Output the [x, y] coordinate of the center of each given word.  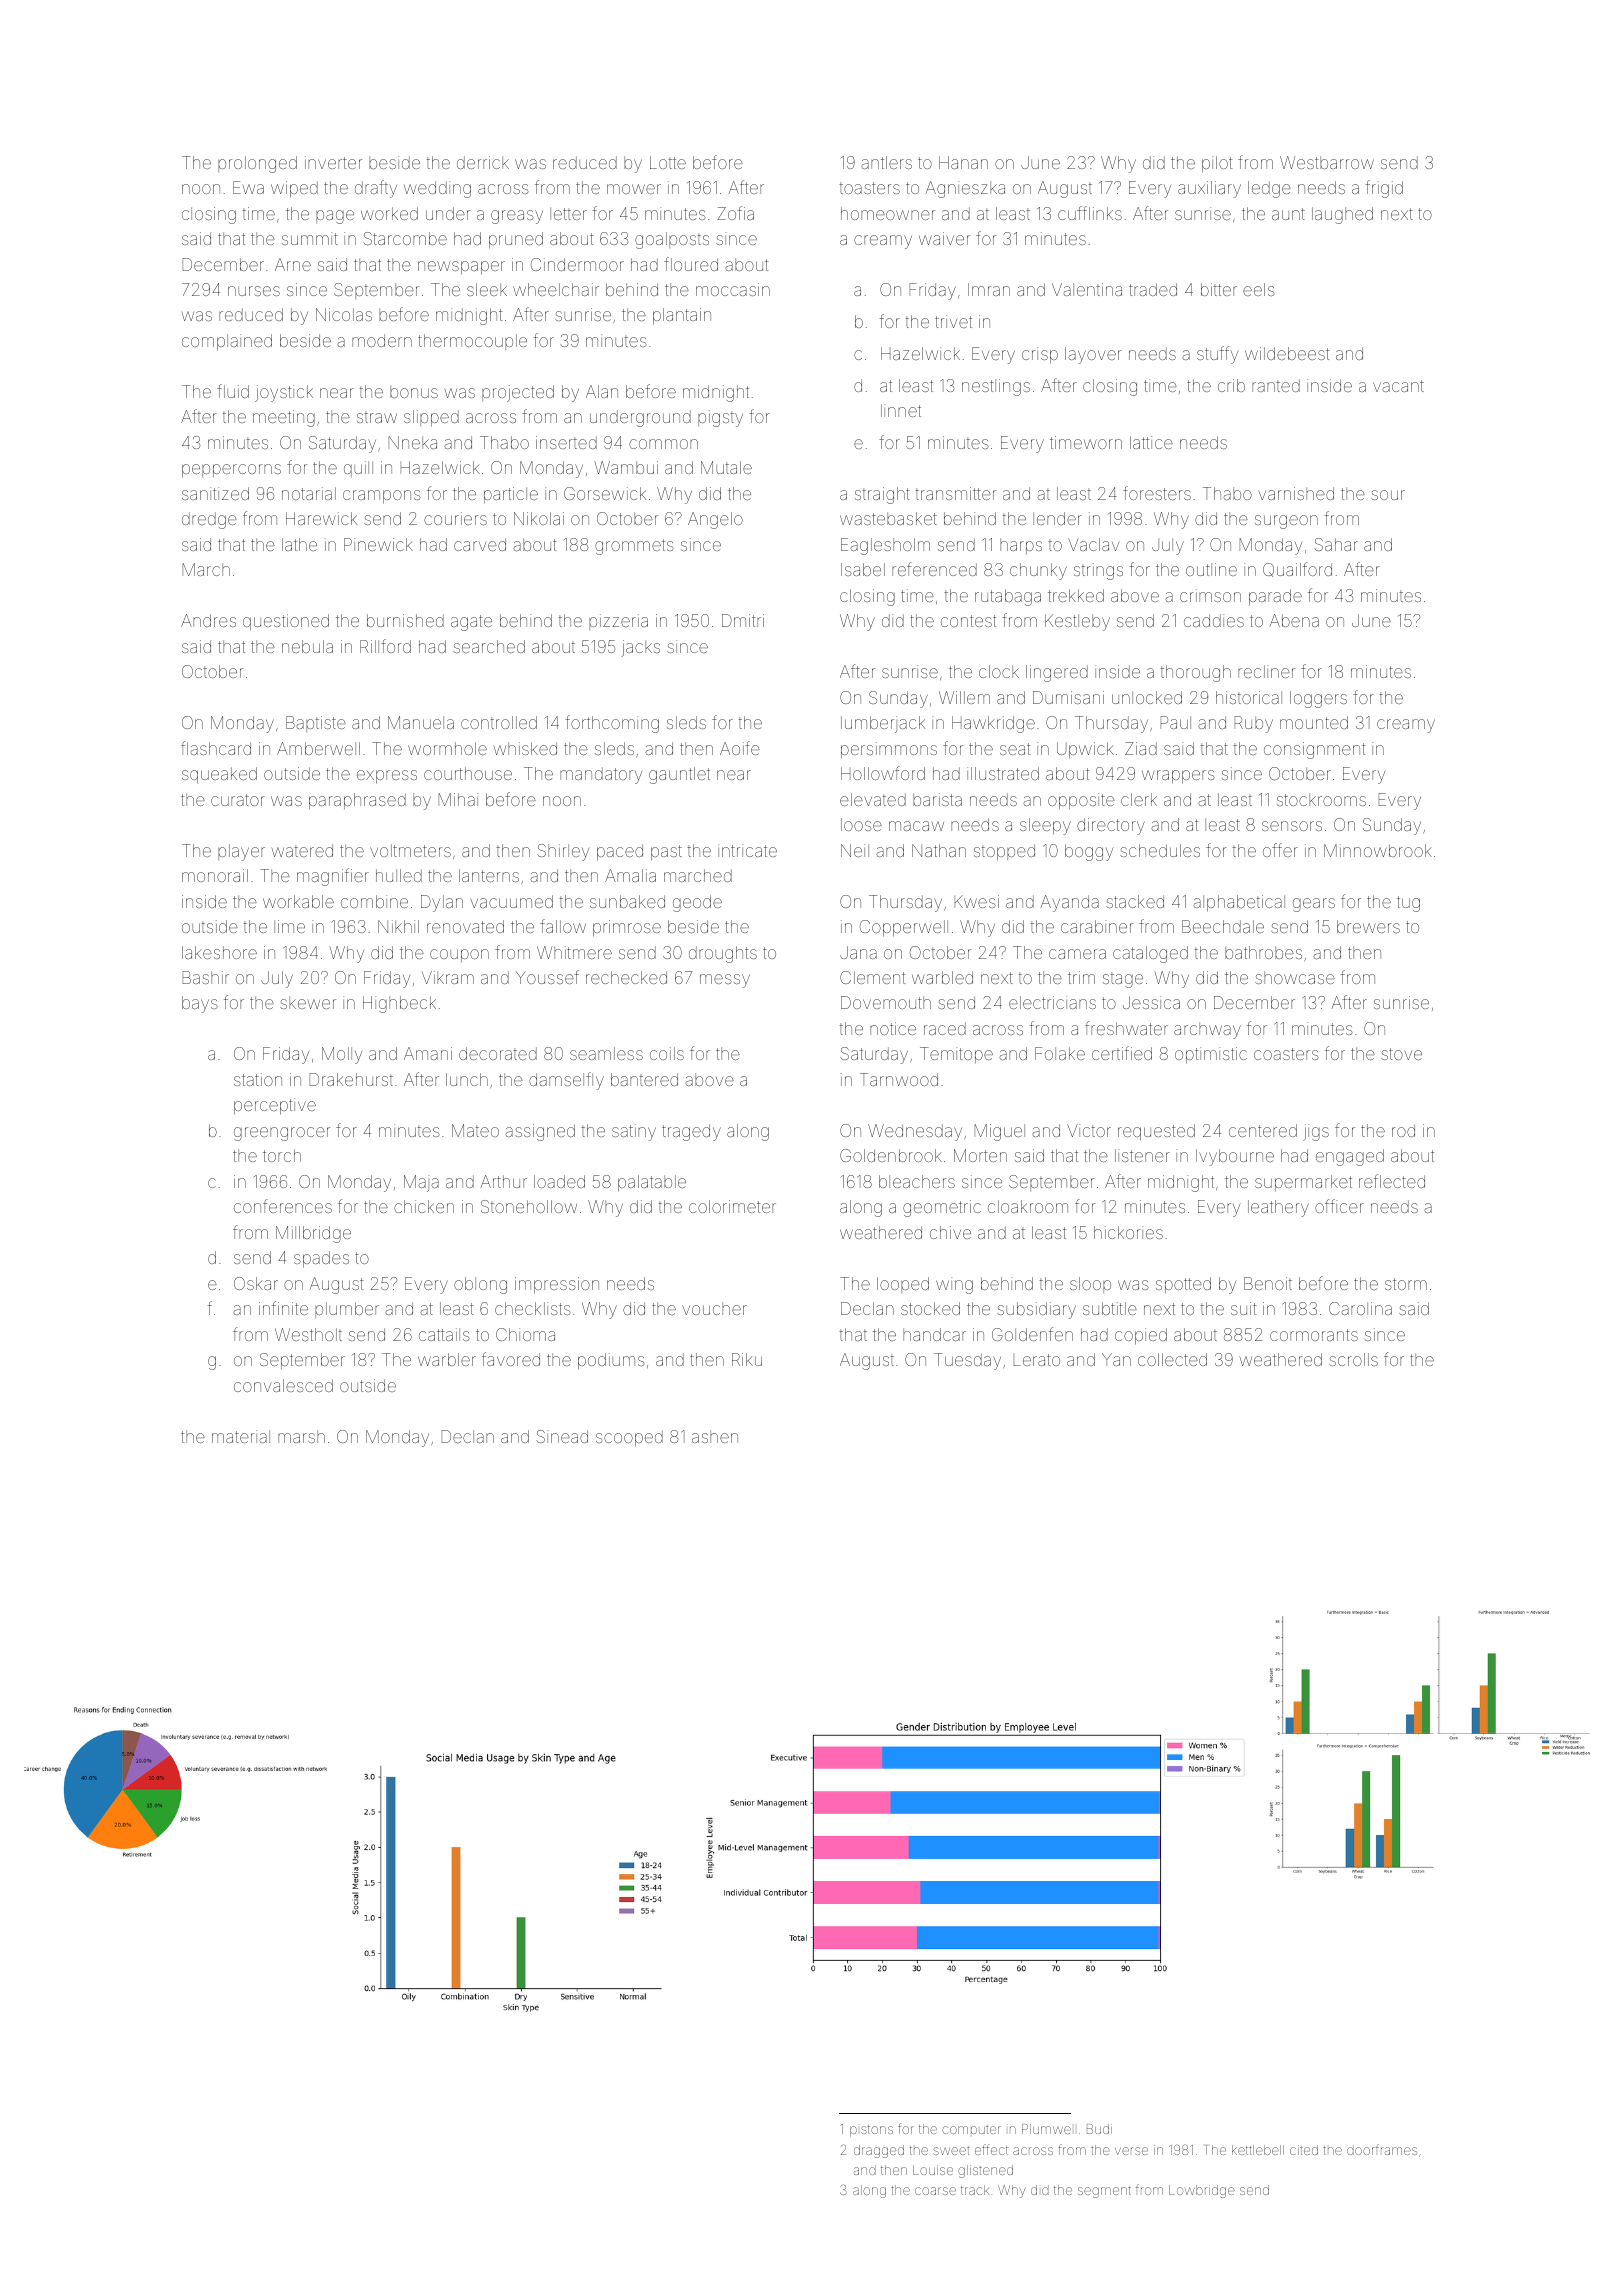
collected [1172, 1359]
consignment [1315, 750]
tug [1408, 904]
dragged [879, 2151]
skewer [308, 1002]
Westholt [308, 1334]
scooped [629, 1438]
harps [1021, 546]
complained [227, 342]
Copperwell [904, 928]
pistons [871, 2131]
